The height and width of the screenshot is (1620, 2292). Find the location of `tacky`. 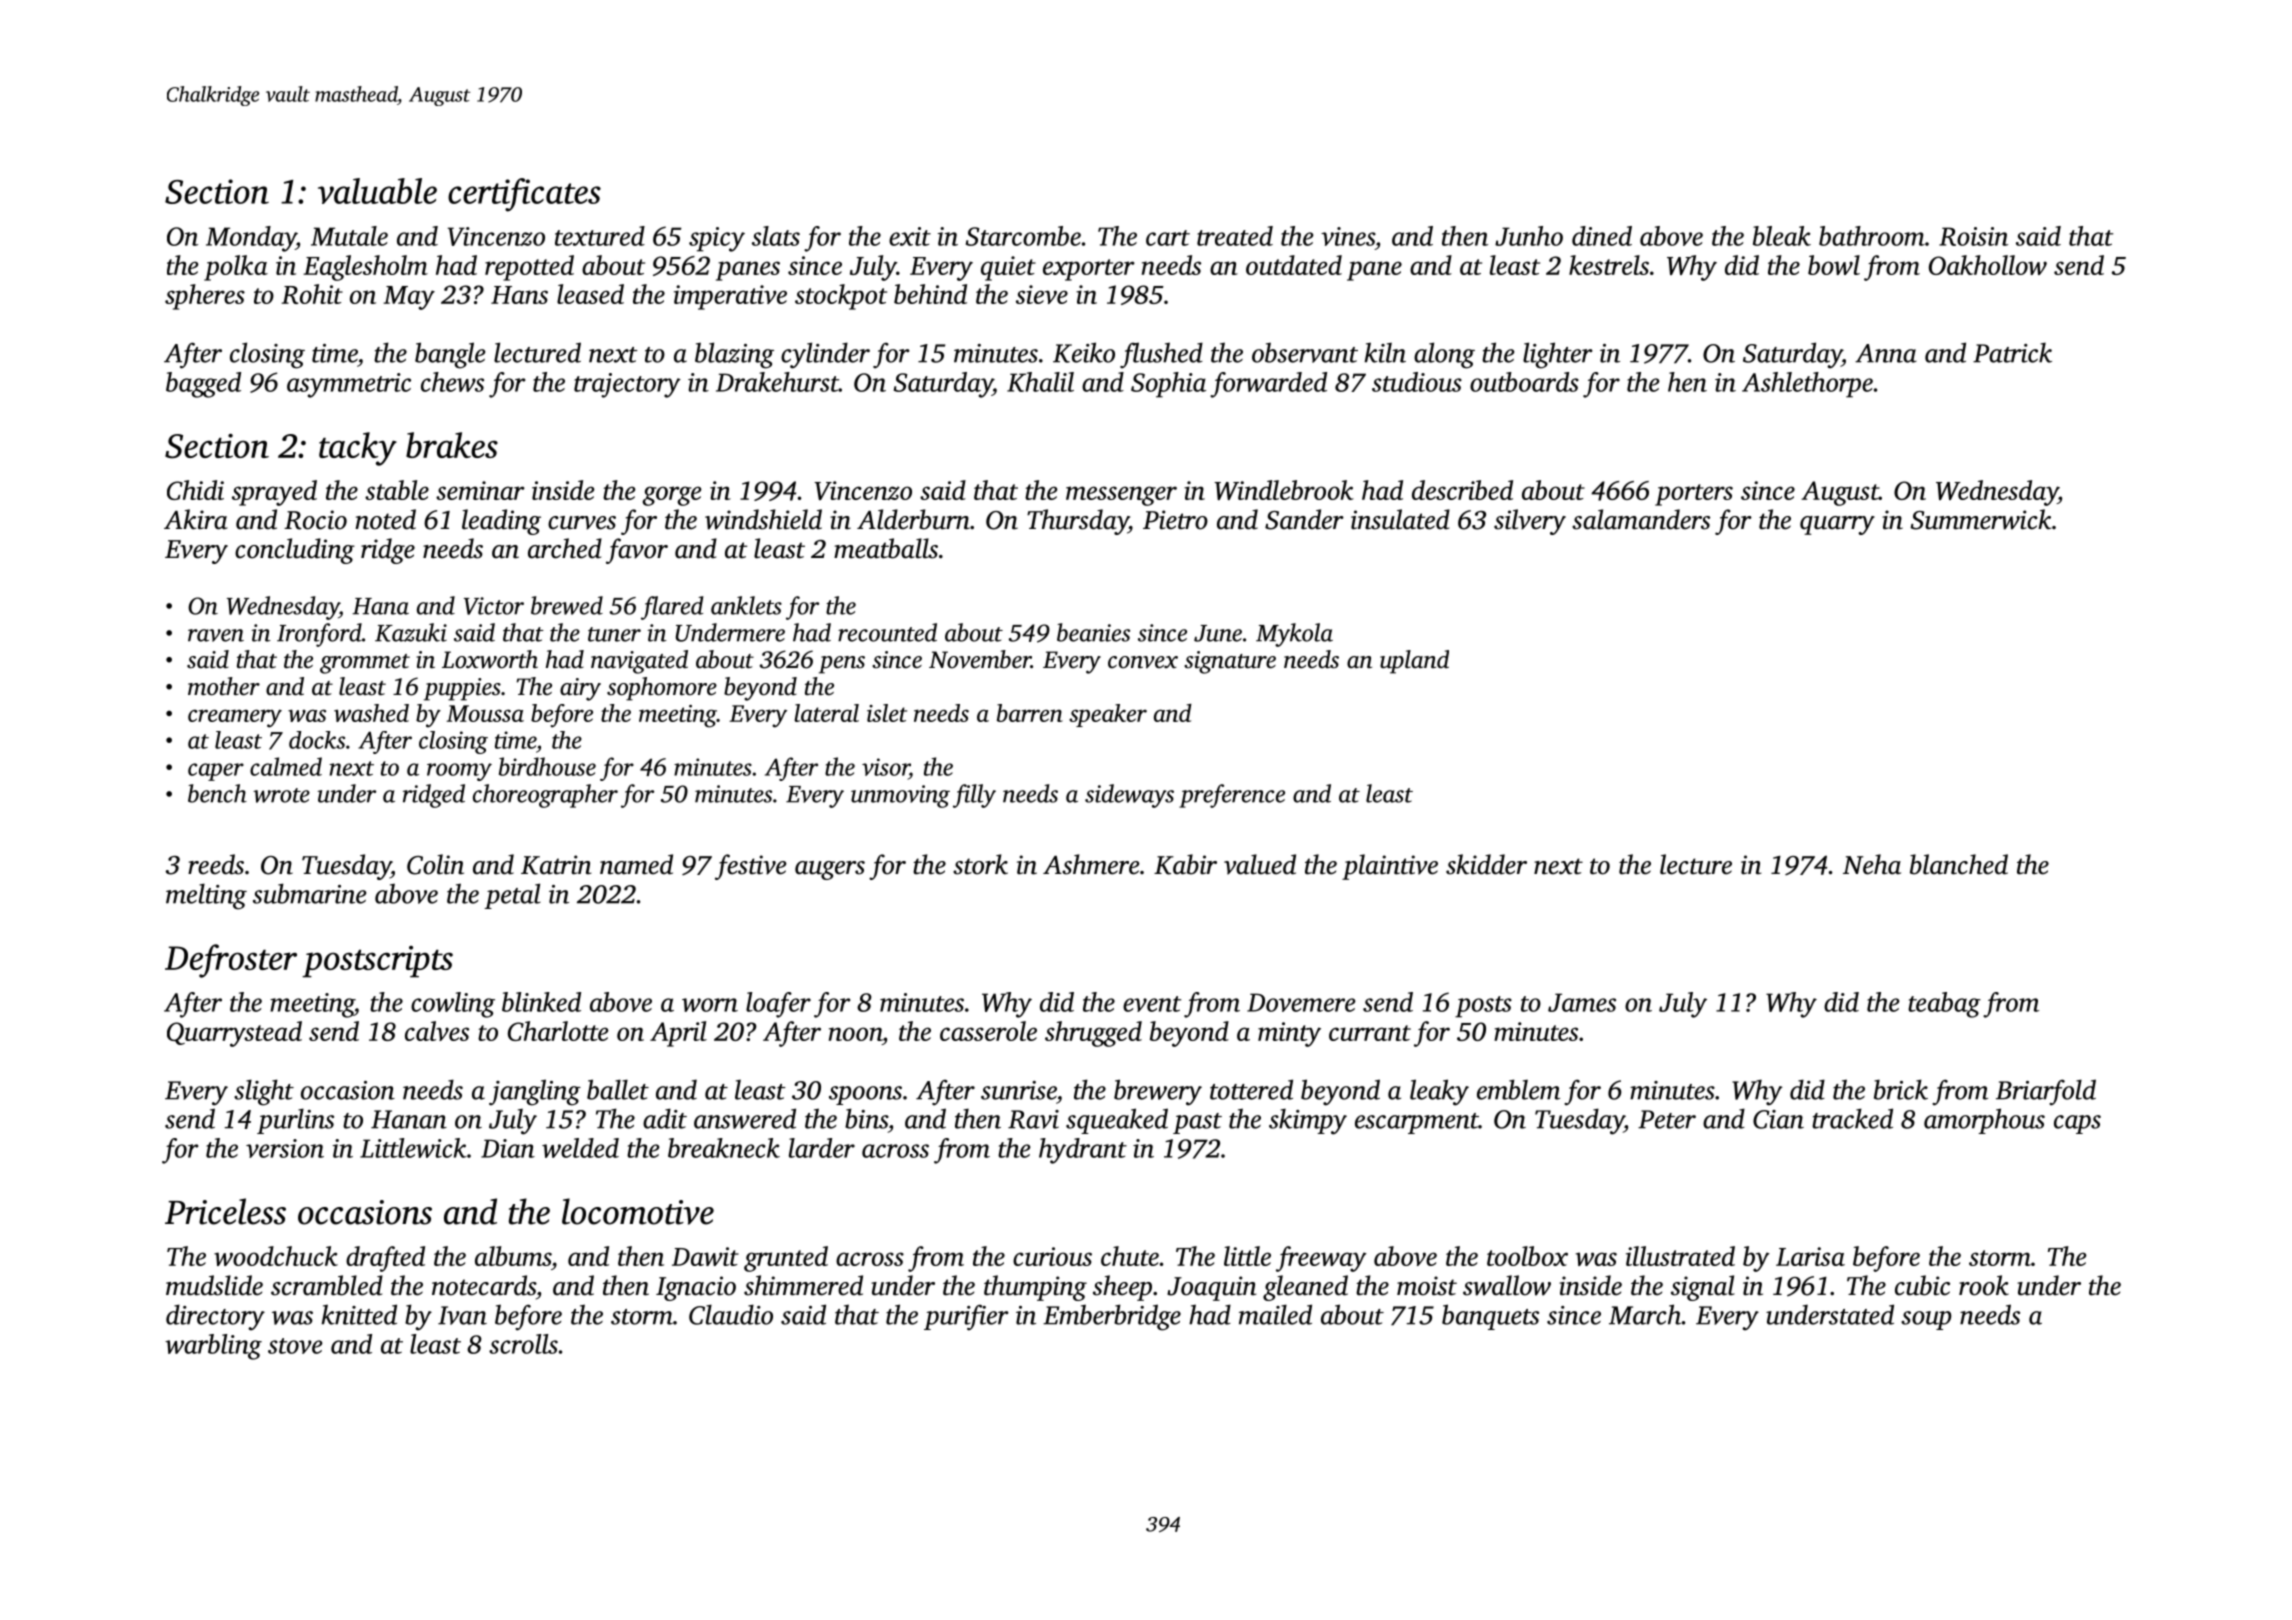

tacky is located at coordinates (358, 449).
